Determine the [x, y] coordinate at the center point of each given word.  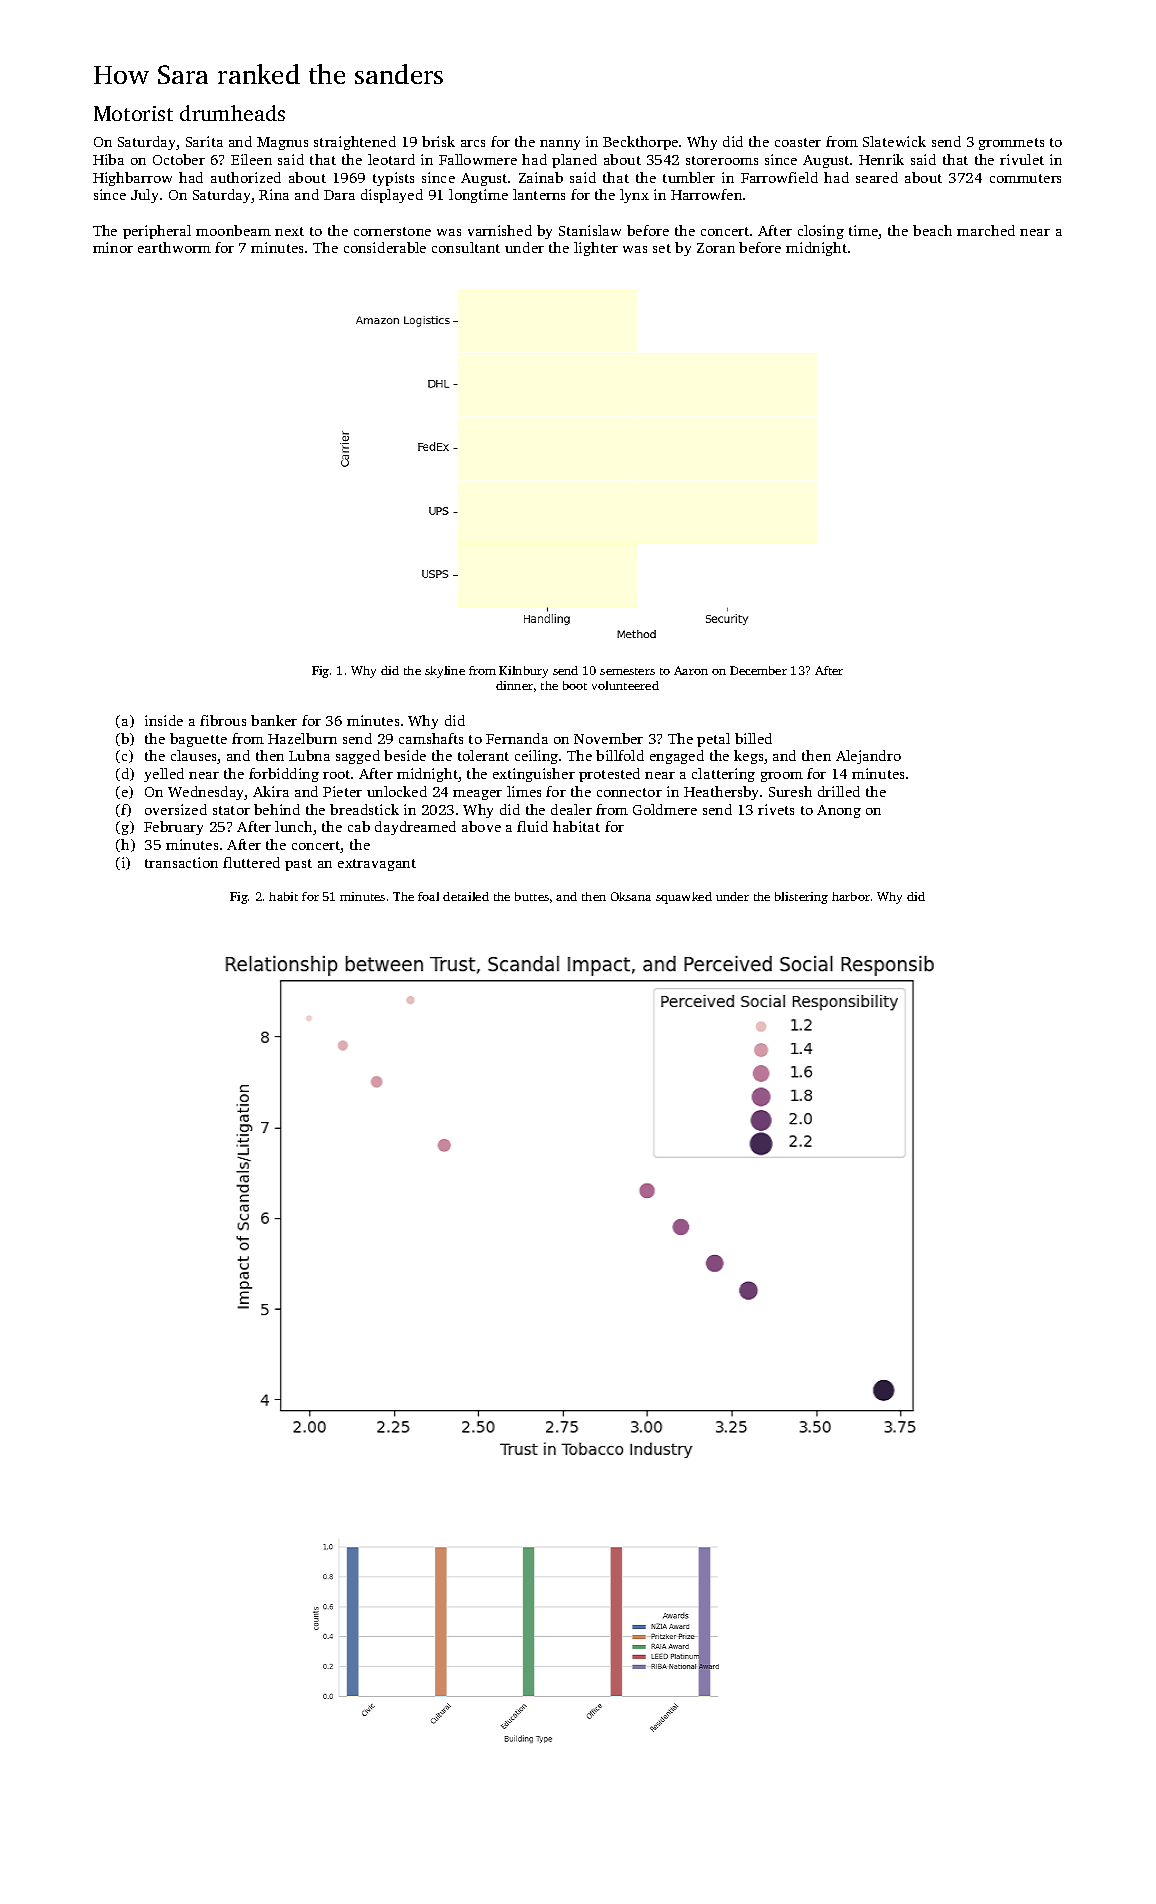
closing [821, 232]
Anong [839, 811]
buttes [532, 896]
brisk [438, 141]
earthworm [174, 247]
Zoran [716, 248]
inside [164, 720]
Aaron [691, 670]
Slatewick [894, 141]
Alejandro [868, 757]
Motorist [133, 113]
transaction [181, 862]
